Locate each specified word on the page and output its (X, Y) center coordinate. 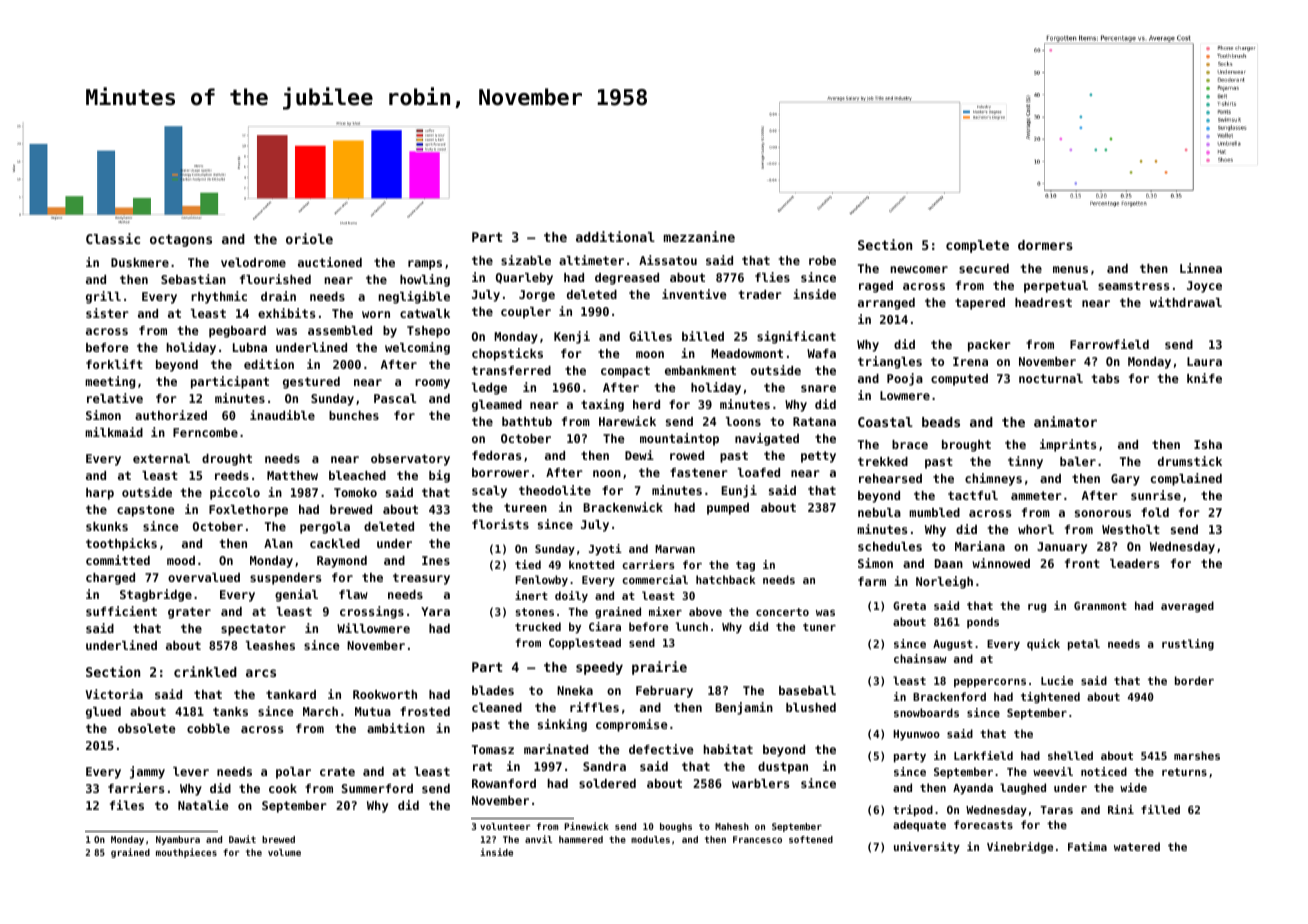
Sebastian (193, 279)
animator (1065, 421)
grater (189, 613)
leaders (1134, 563)
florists (500, 524)
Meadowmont (747, 353)
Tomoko (355, 492)
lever (191, 771)
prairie (659, 668)
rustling (1188, 645)
